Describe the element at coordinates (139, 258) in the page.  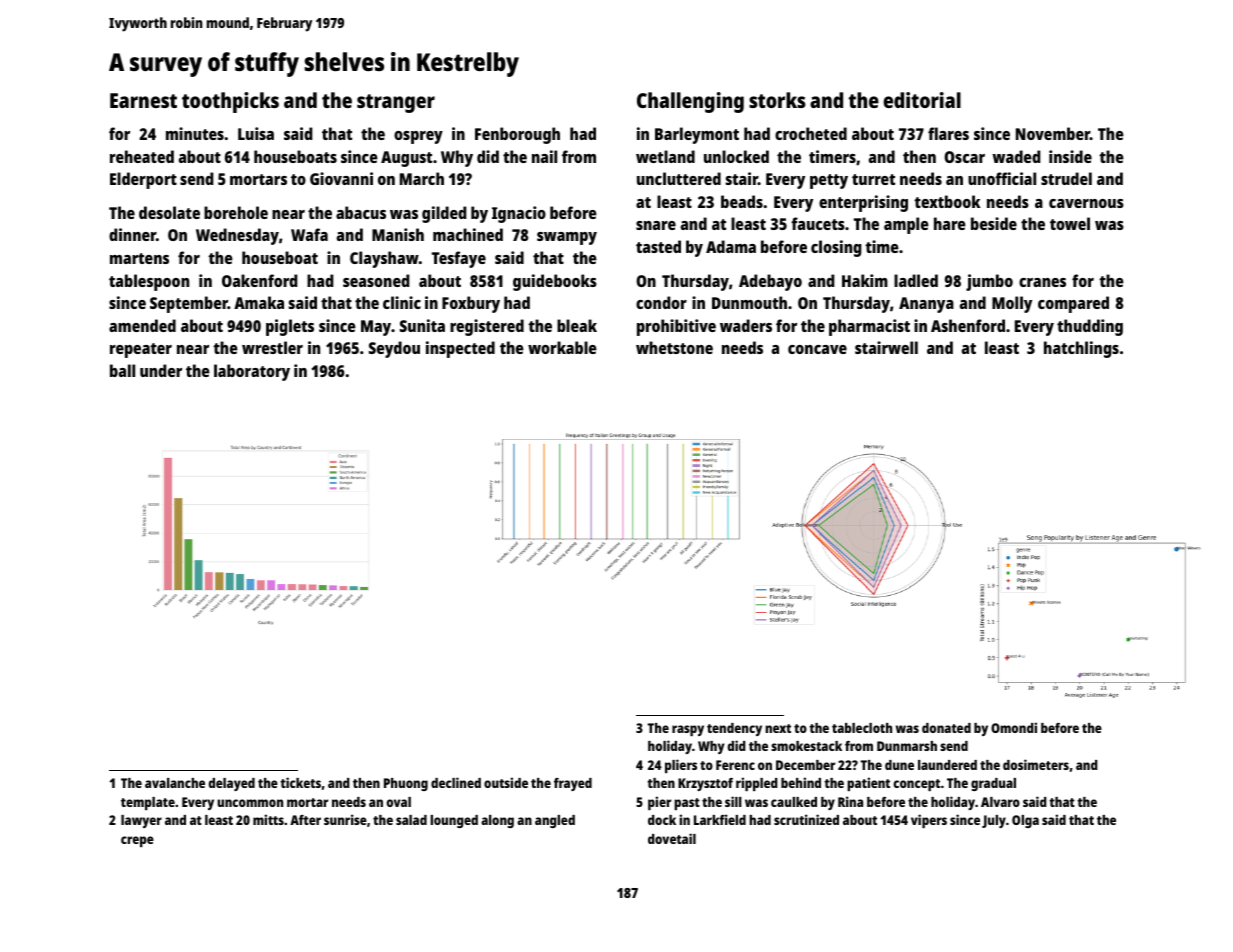
I see `martens` at that location.
